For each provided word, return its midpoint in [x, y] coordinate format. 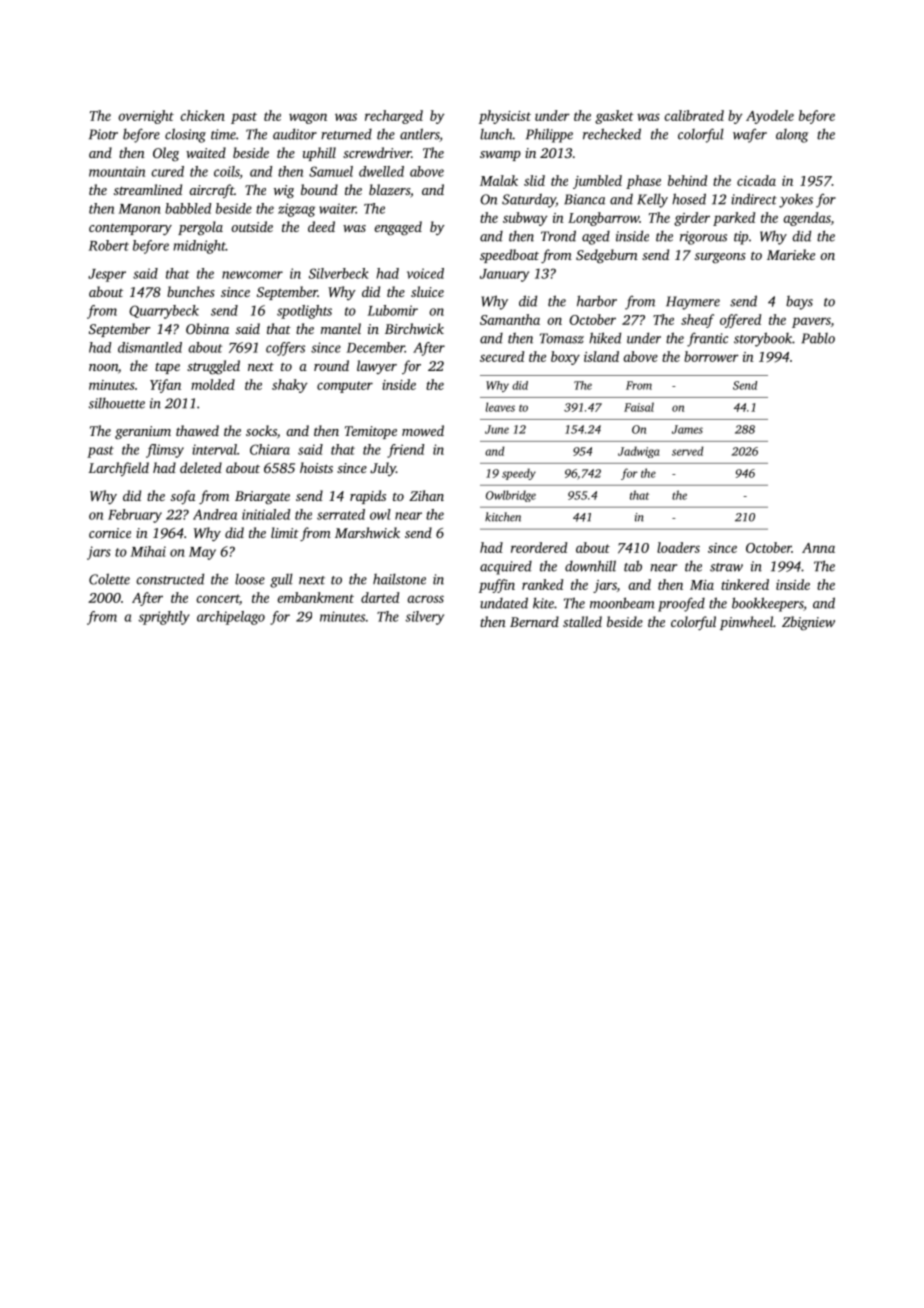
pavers [811, 322]
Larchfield [118, 469]
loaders [678, 547]
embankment [315, 597]
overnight [146, 117]
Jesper [107, 275]
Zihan [426, 495]
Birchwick [414, 328]
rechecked [612, 134]
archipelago [231, 618]
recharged [394, 117]
